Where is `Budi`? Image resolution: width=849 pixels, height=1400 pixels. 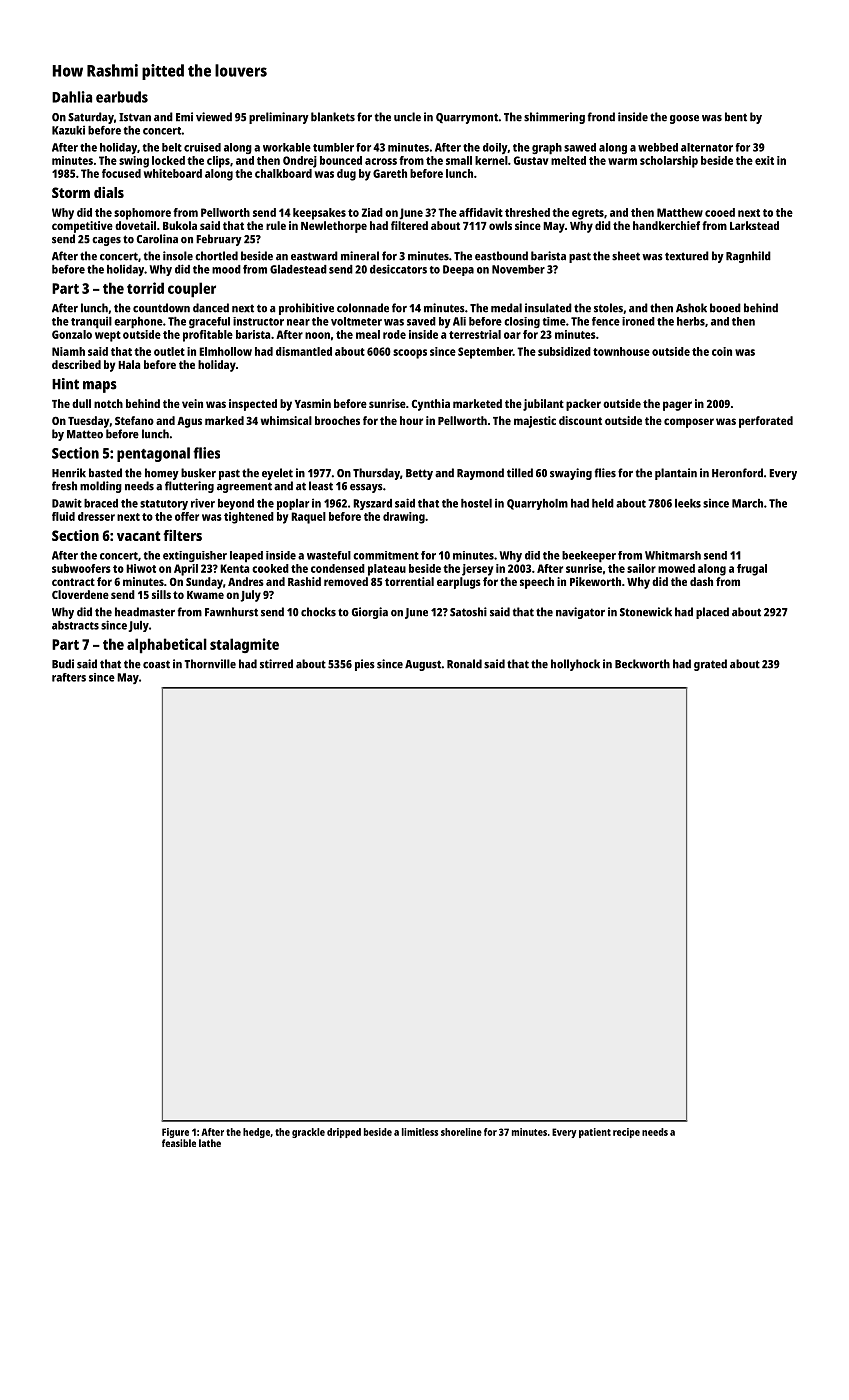
Budi is located at coordinates (63, 664).
